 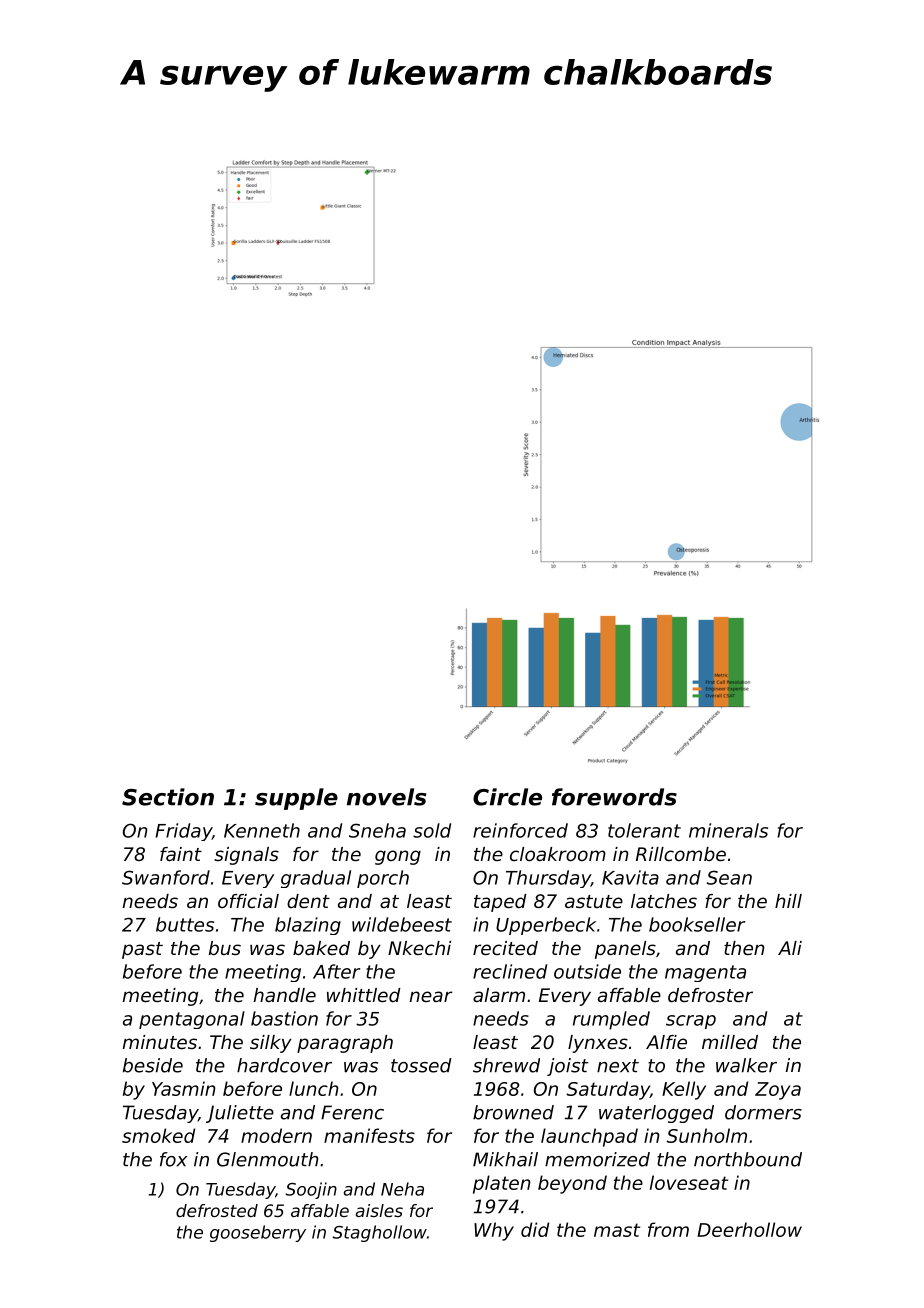 What do you see at coordinates (788, 901) in the page?
I see `hill` at bounding box center [788, 901].
